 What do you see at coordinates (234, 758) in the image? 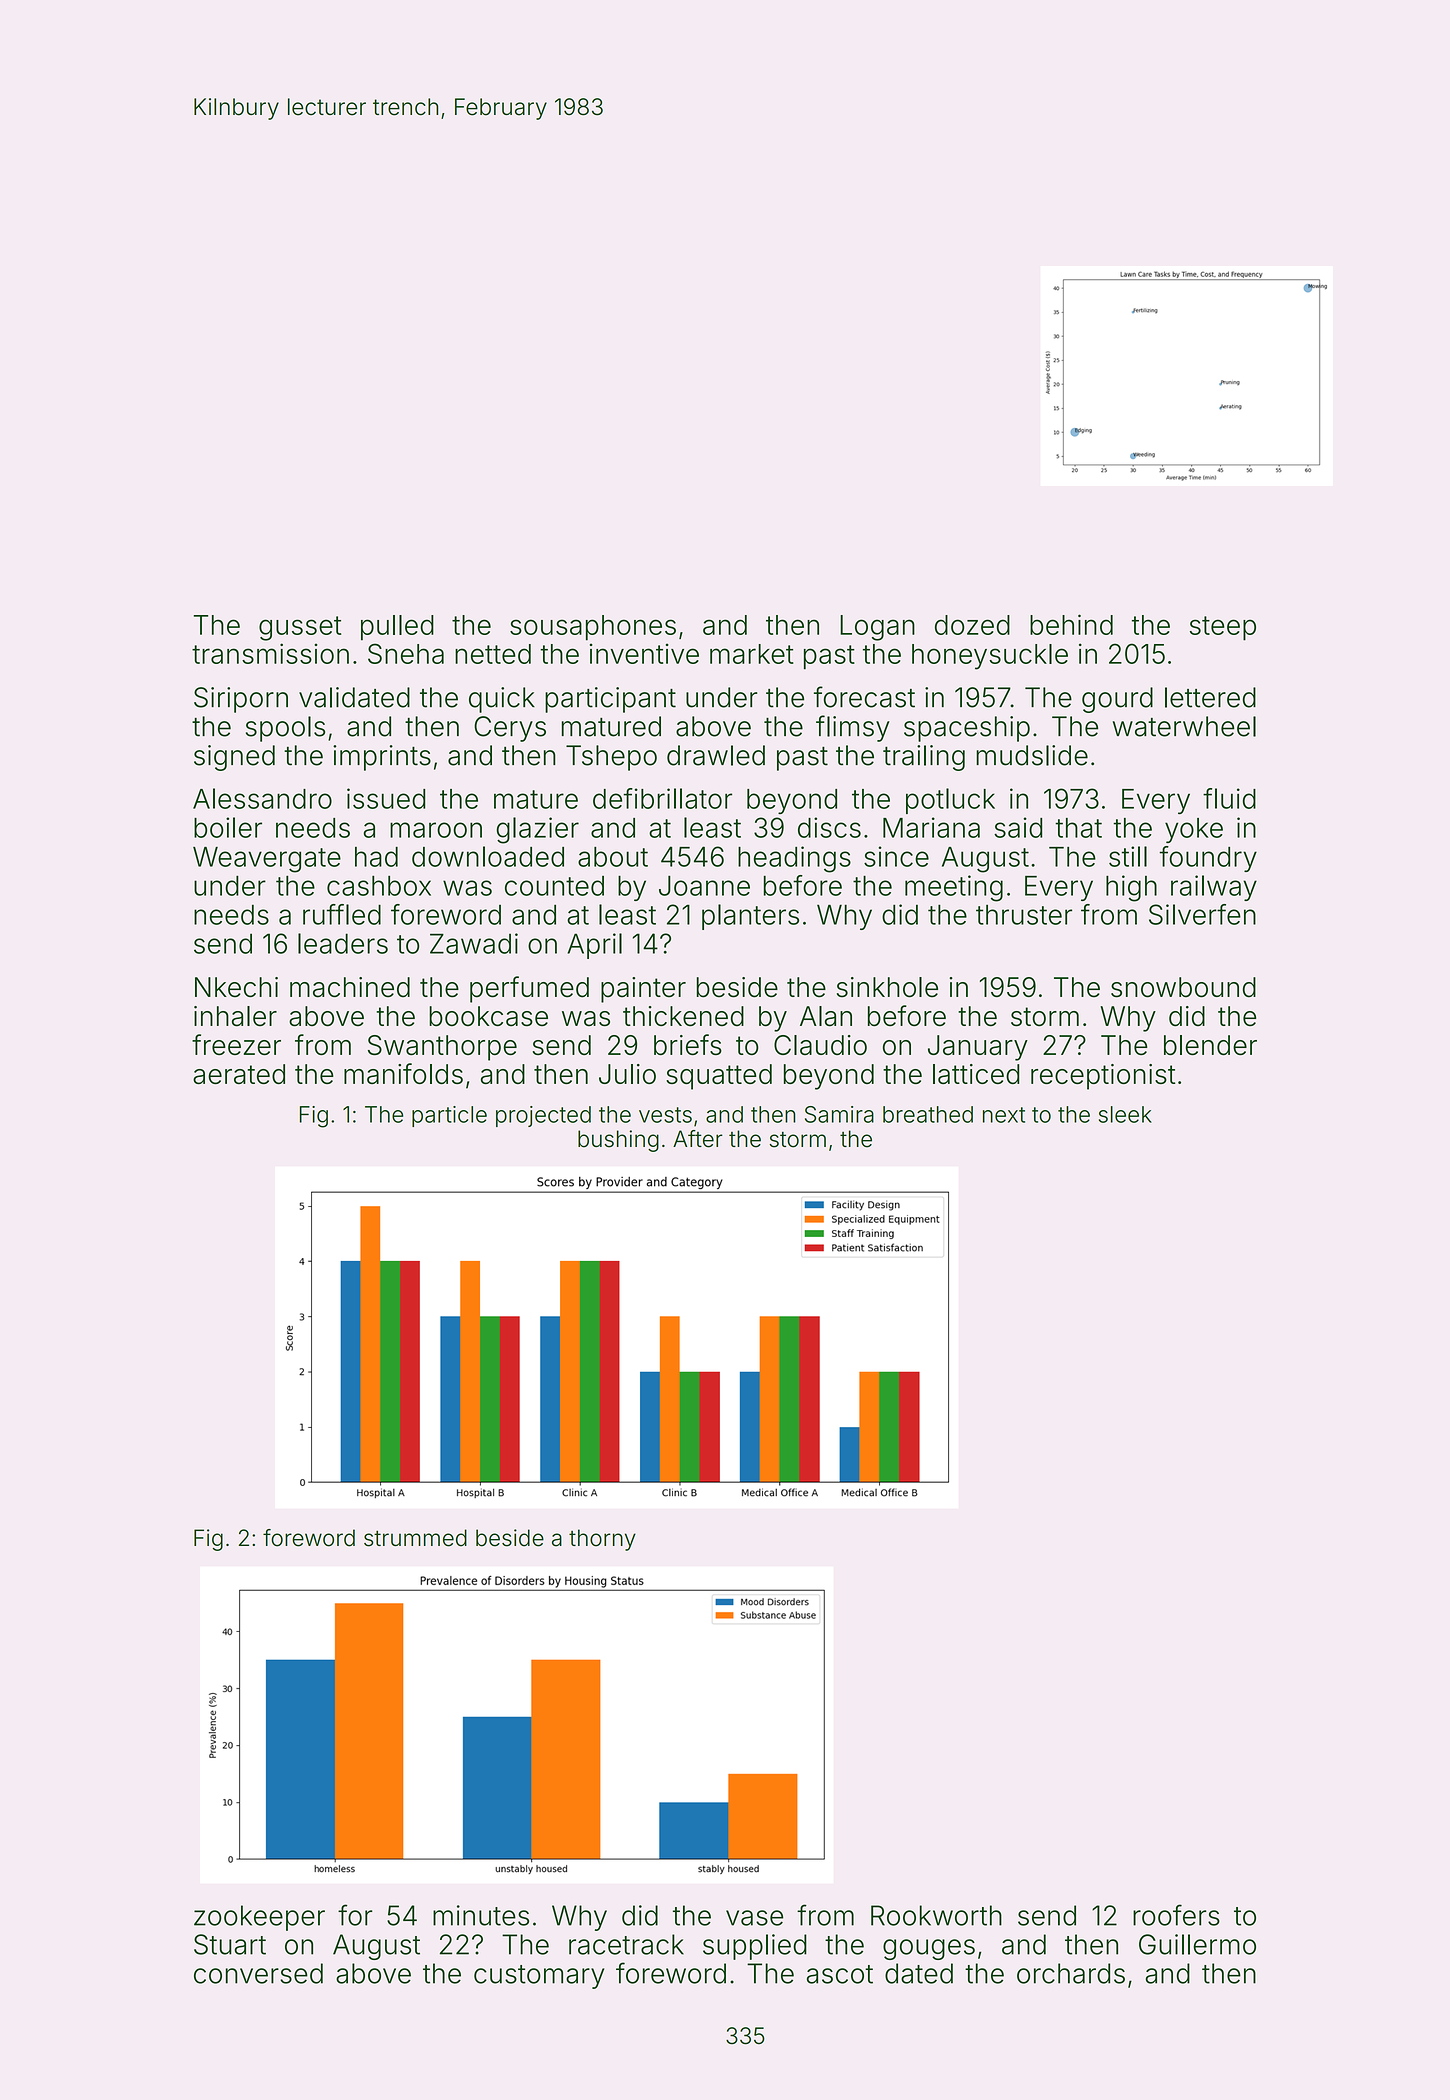
I see `signed` at bounding box center [234, 758].
